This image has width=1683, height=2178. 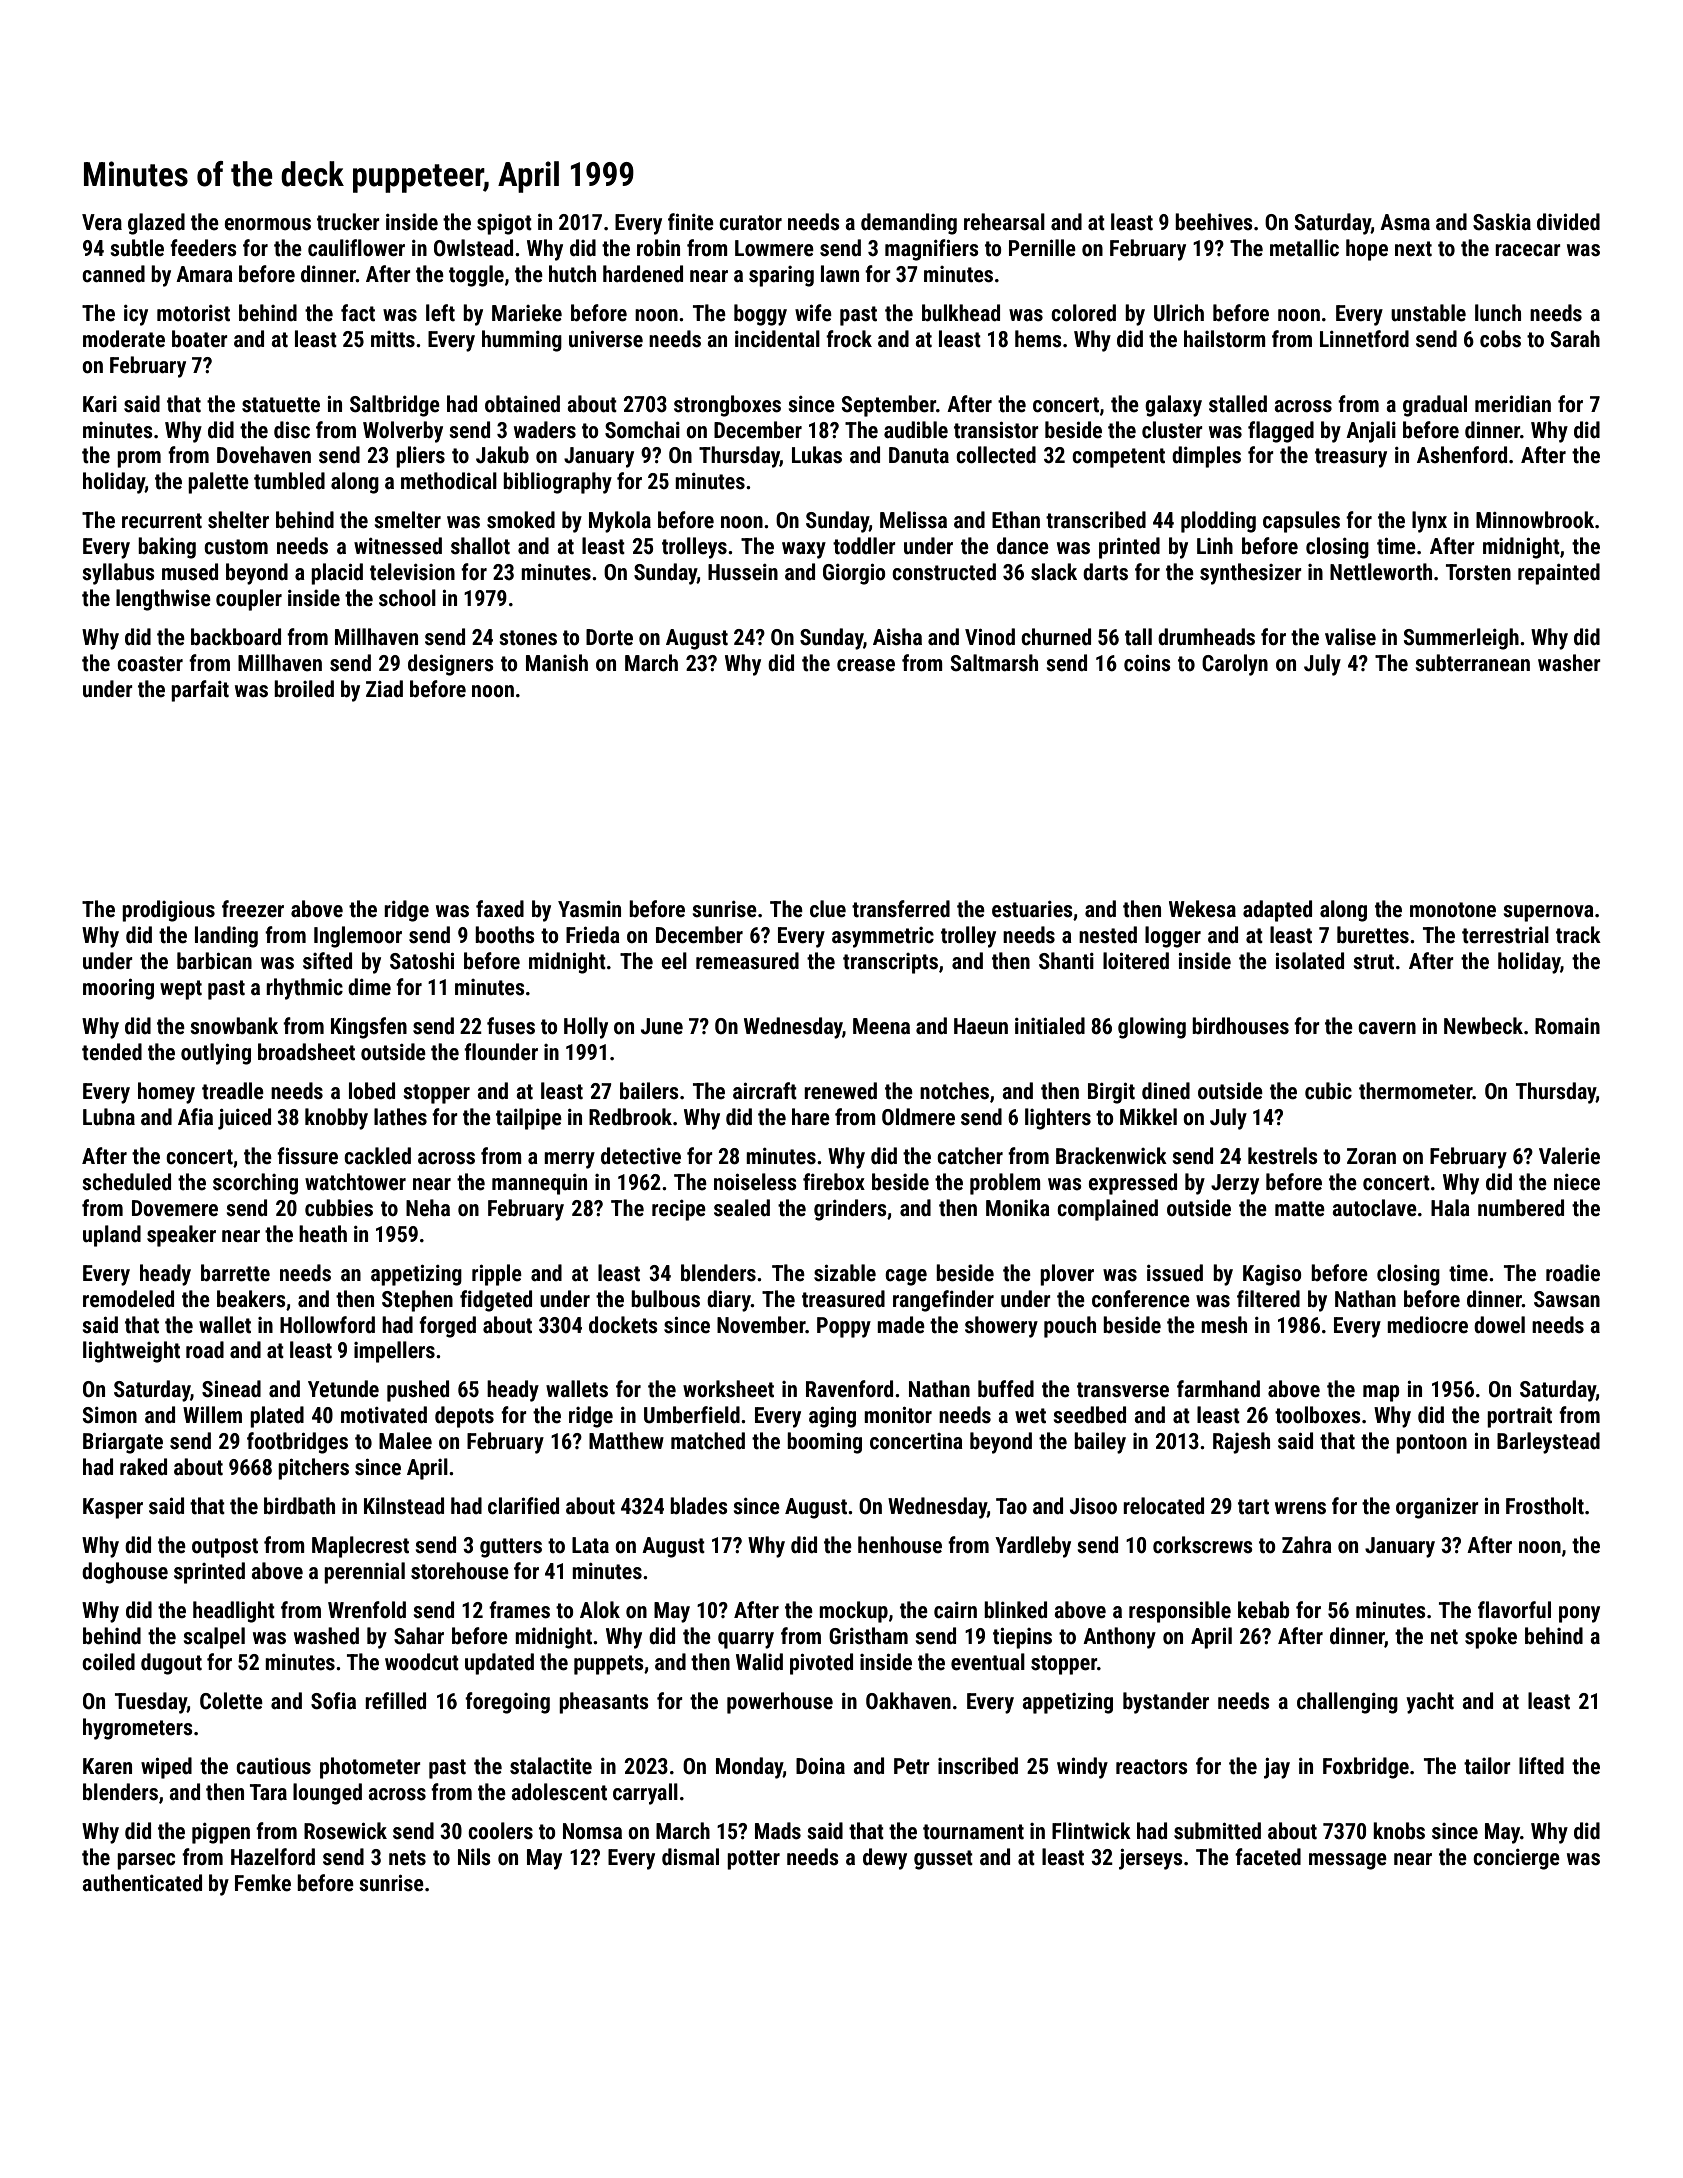 I want to click on Satoshi, so click(x=422, y=961).
